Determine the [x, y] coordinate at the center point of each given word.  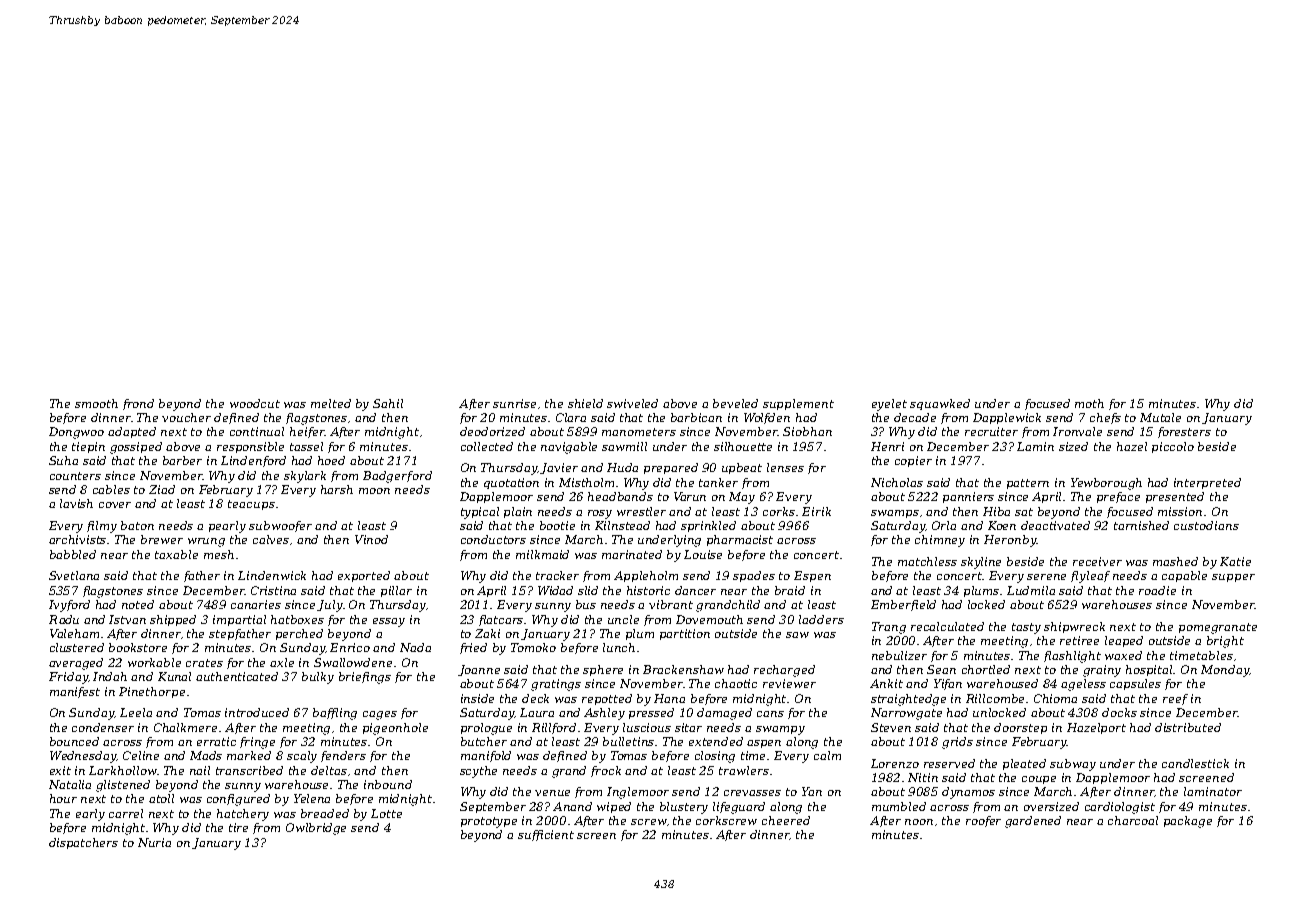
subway [1073, 765]
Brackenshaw [683, 669]
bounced [74, 741]
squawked [940, 404]
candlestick [1195, 763]
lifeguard [739, 808]
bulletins [629, 741]
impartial [239, 620]
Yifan [948, 684]
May [742, 498]
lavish [76, 503]
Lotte [386, 813]
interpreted [1207, 483]
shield [585, 403]
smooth [96, 403]
